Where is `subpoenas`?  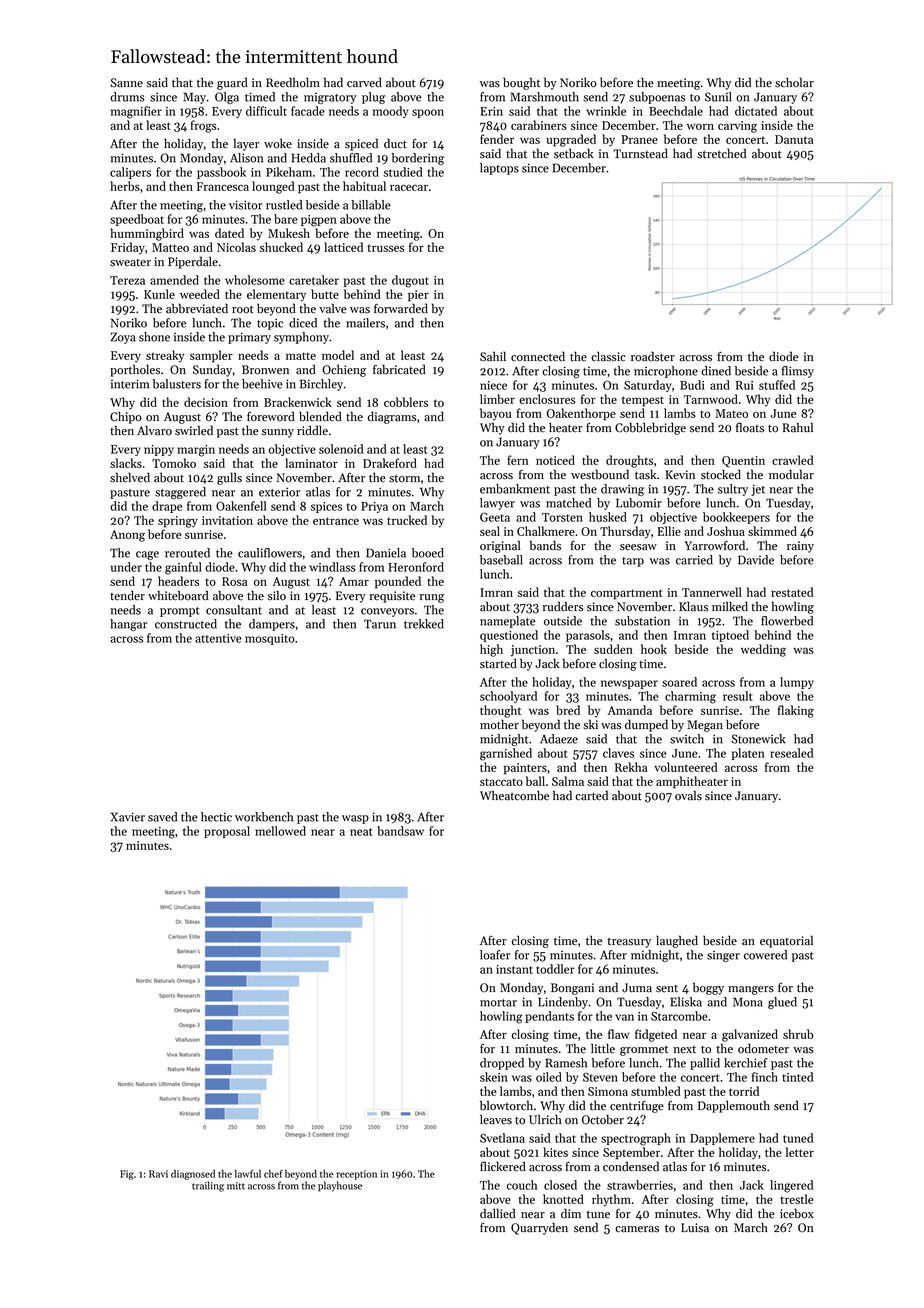
subpoenas is located at coordinates (657, 98).
